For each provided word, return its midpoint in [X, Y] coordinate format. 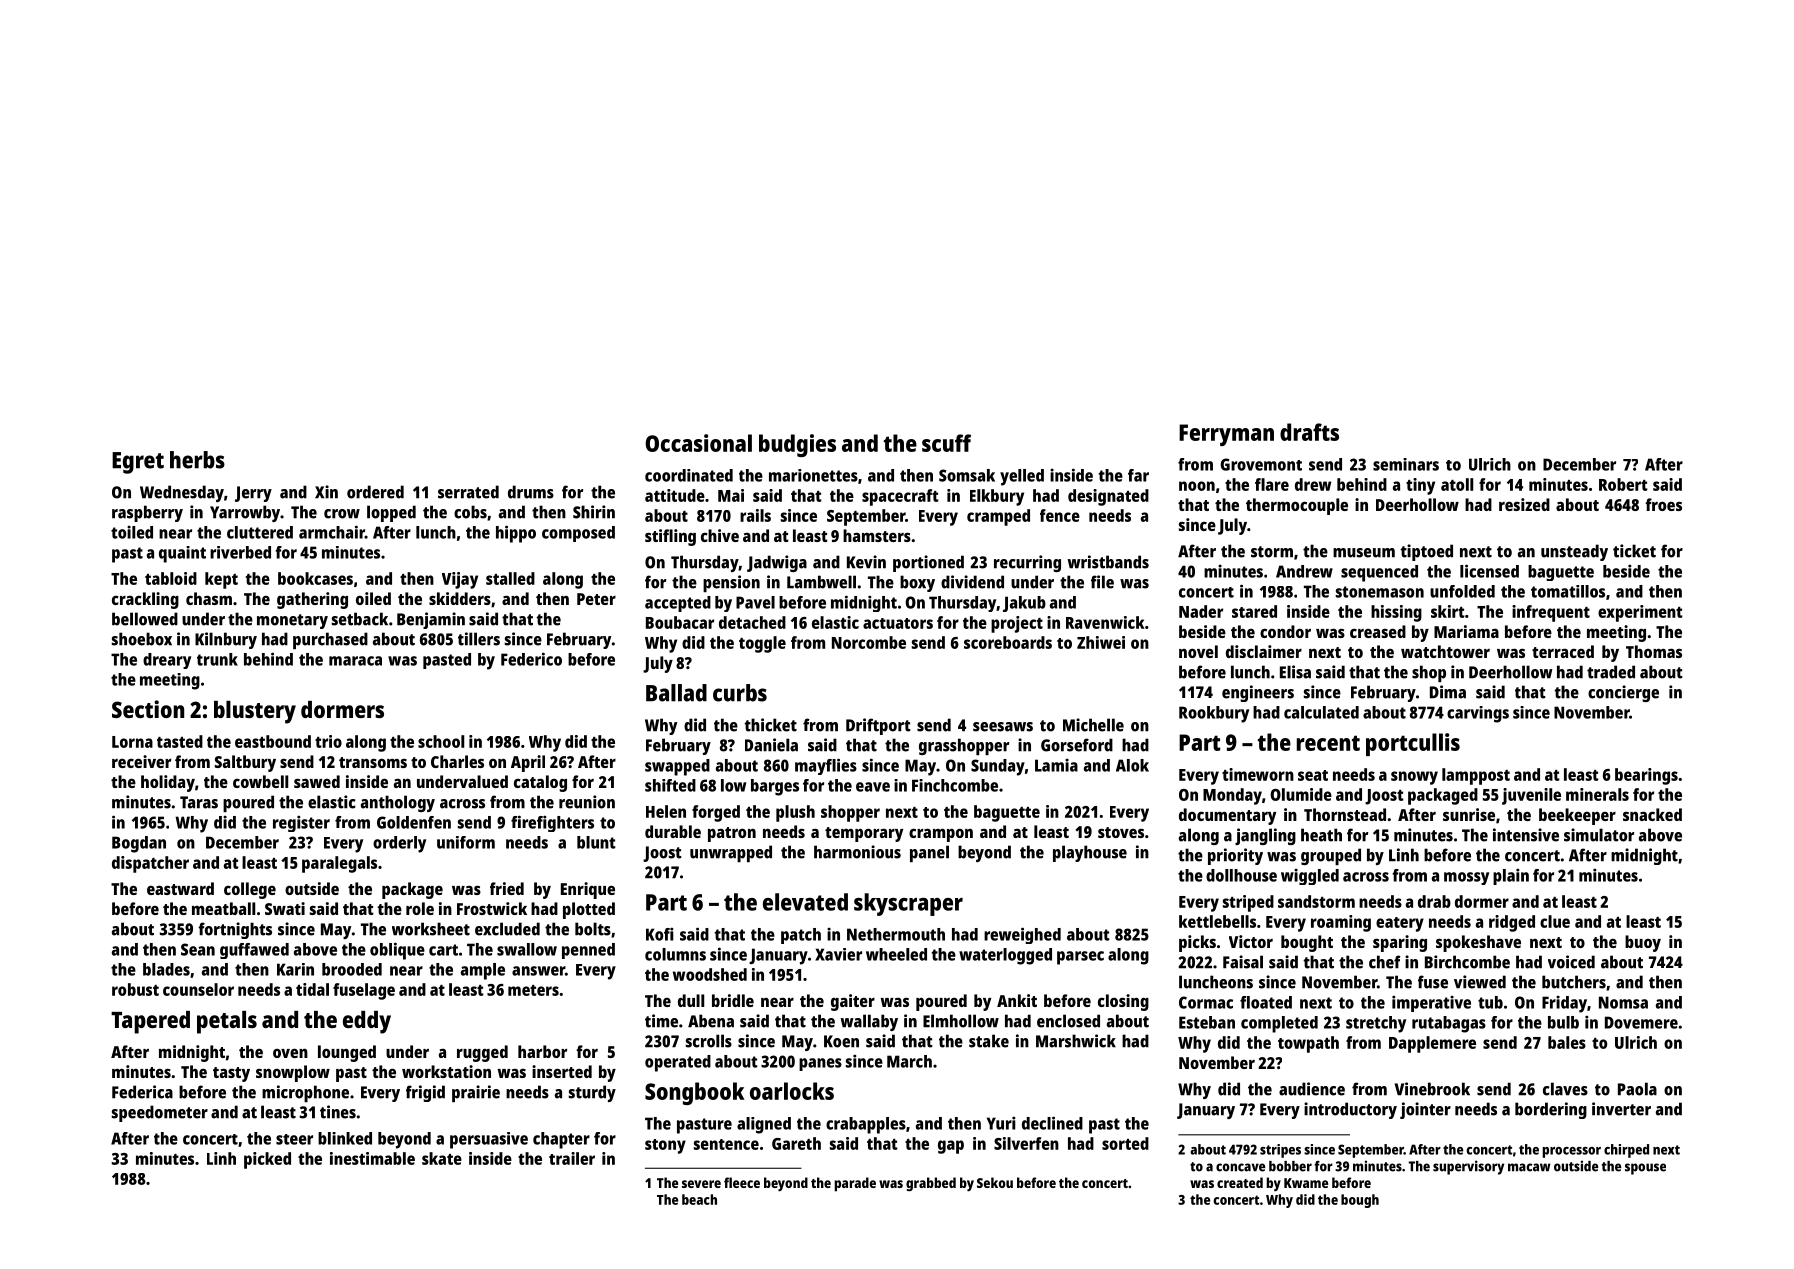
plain [1511, 876]
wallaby [869, 1022]
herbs [197, 460]
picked [267, 1160]
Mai [731, 495]
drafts [1309, 432]
